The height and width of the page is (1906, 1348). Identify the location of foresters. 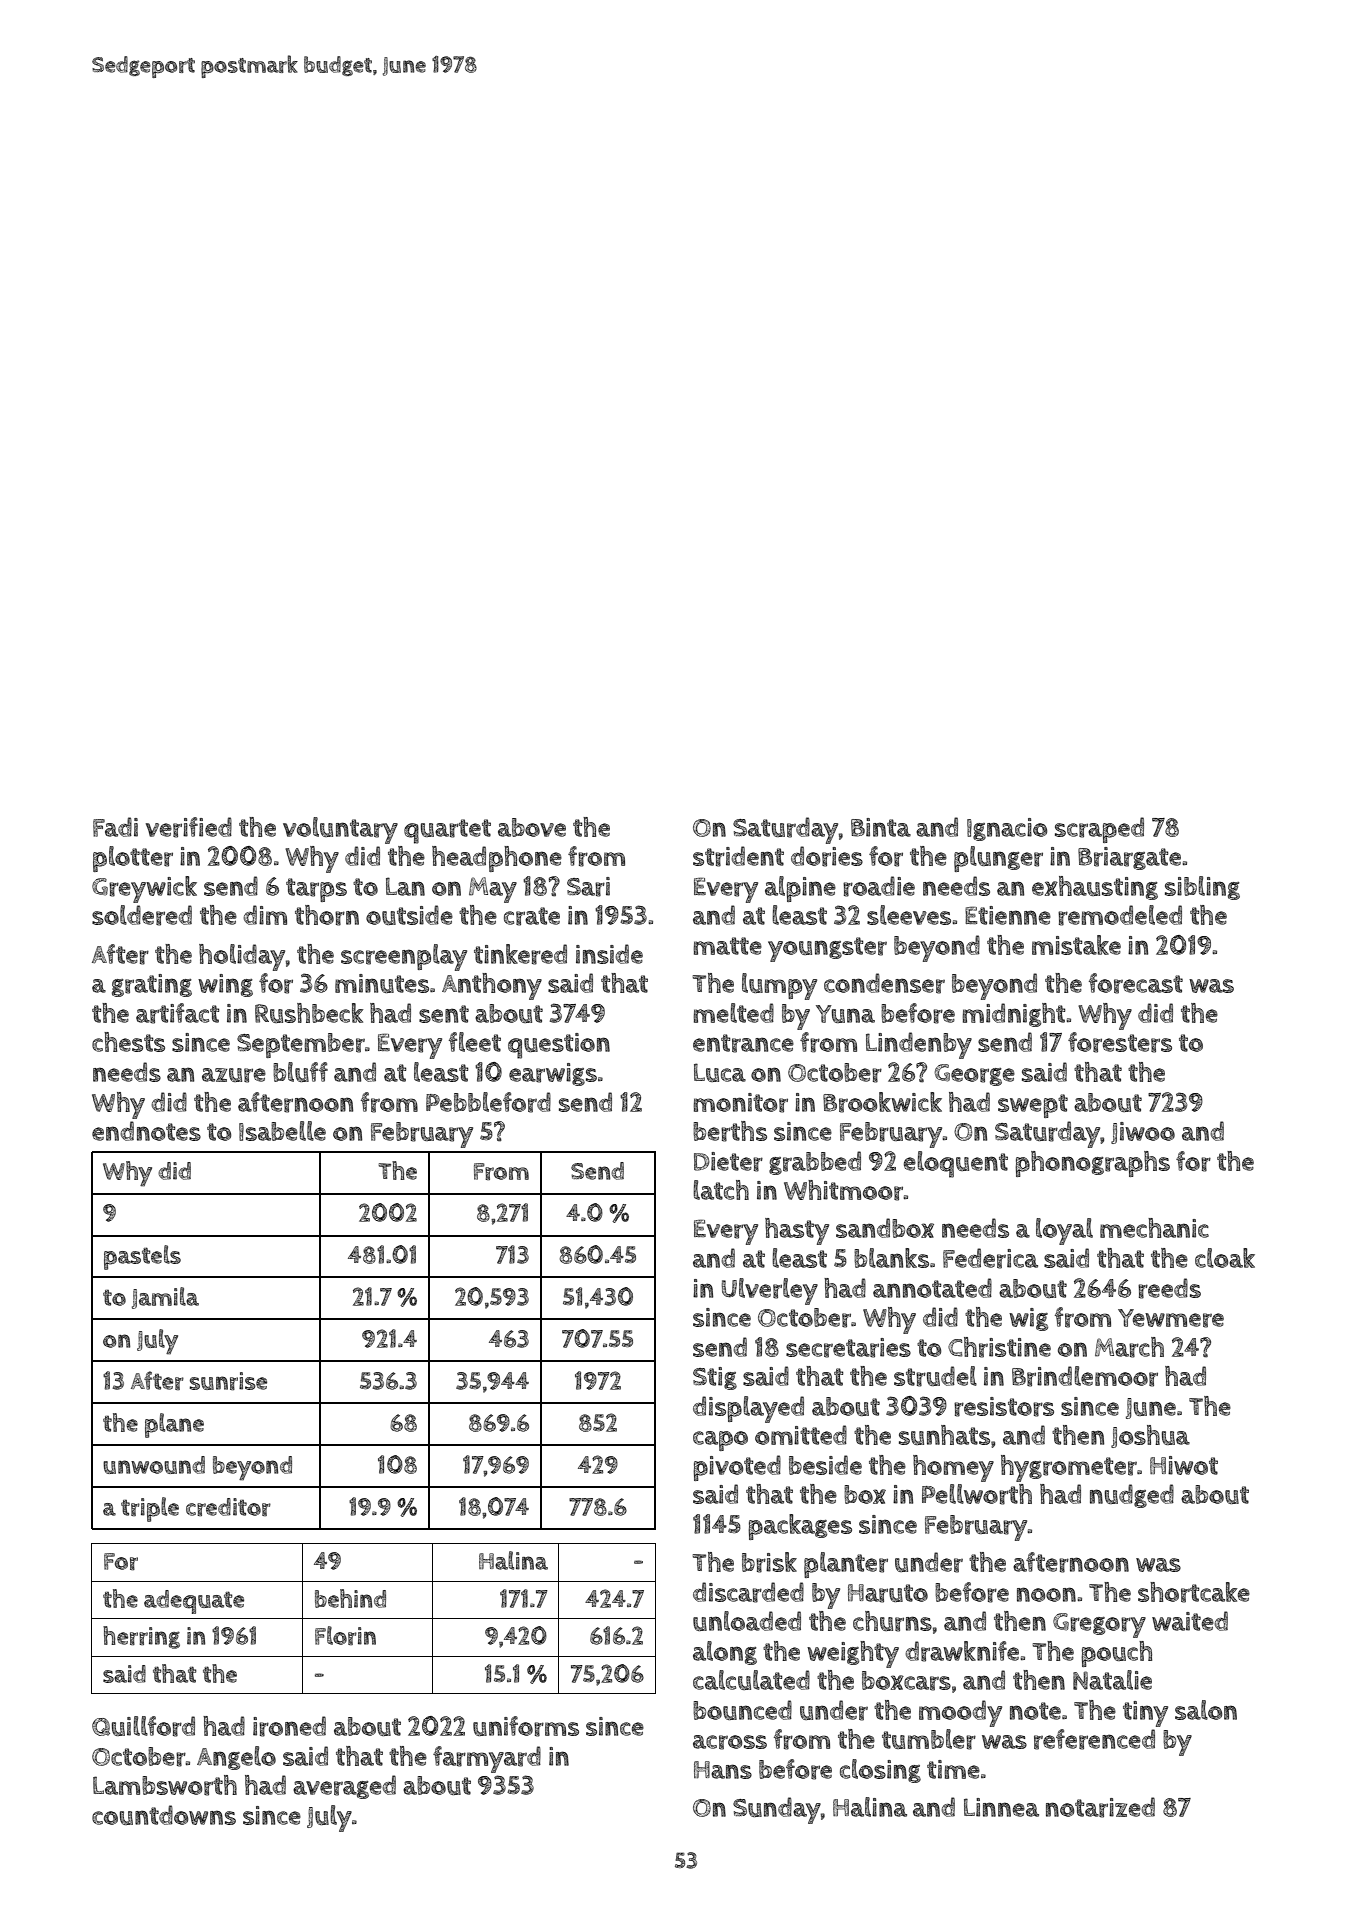
(1120, 1042).
